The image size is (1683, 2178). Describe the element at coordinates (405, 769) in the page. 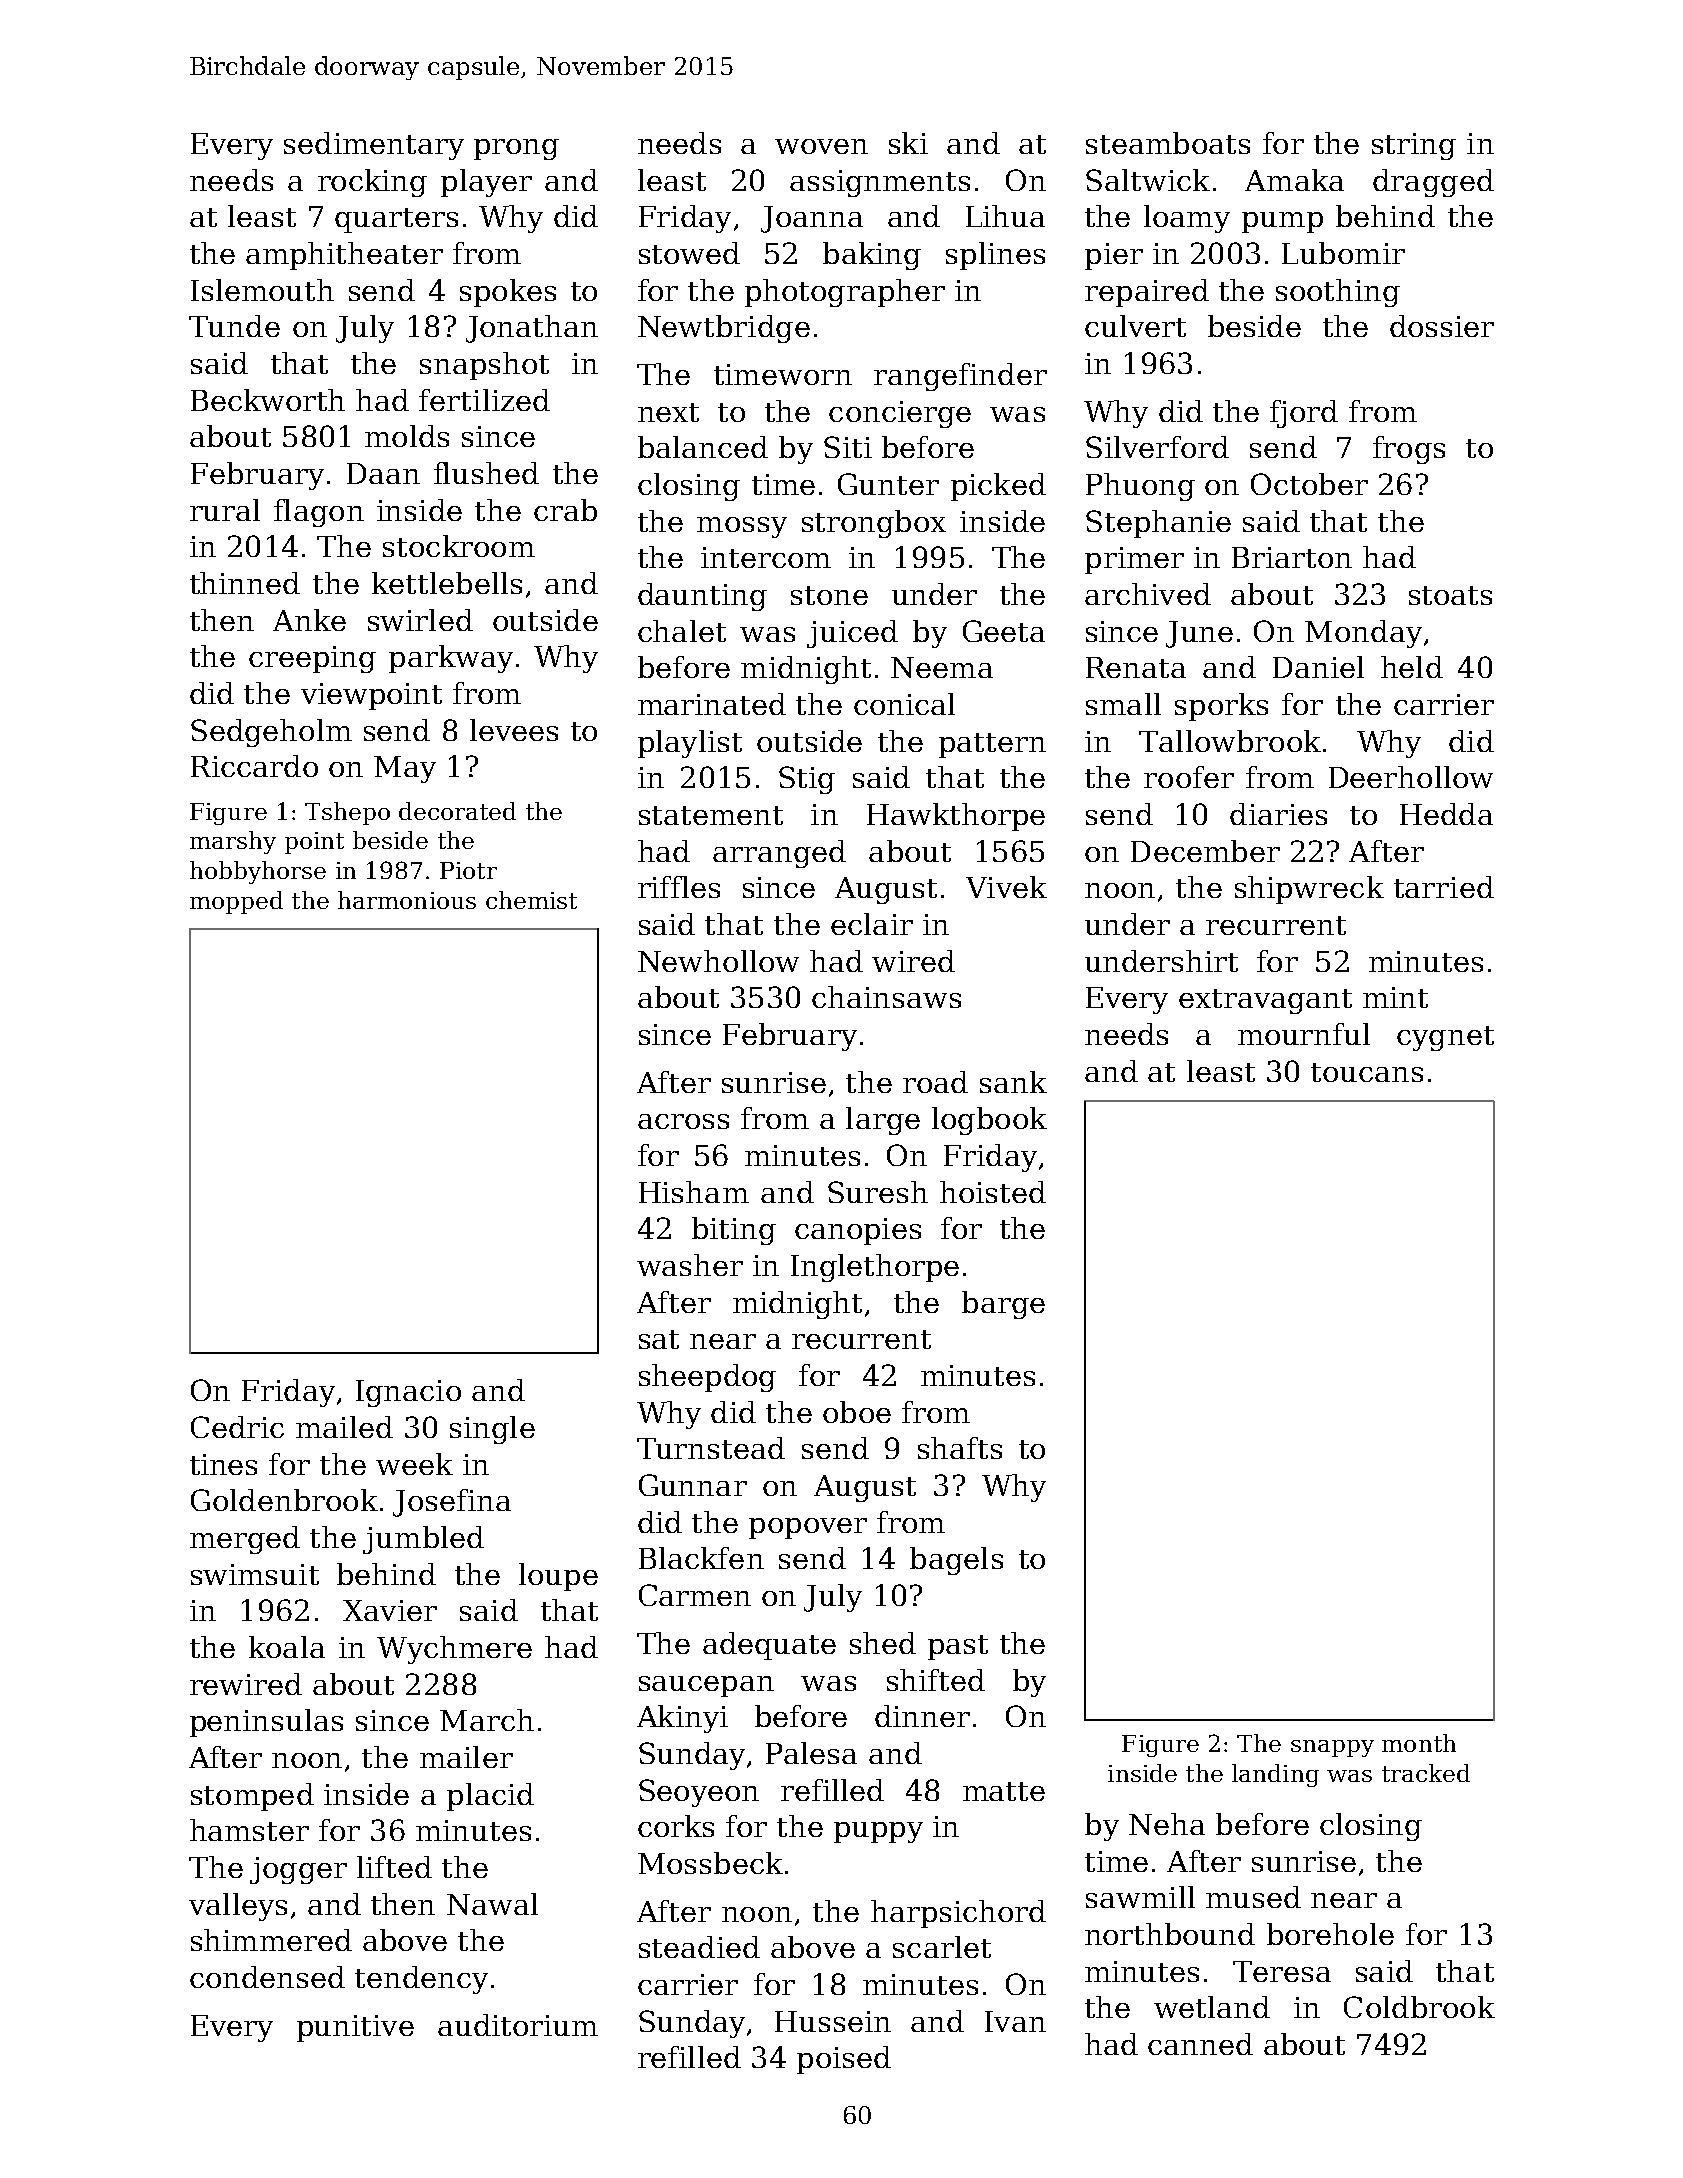

I see `May` at that location.
